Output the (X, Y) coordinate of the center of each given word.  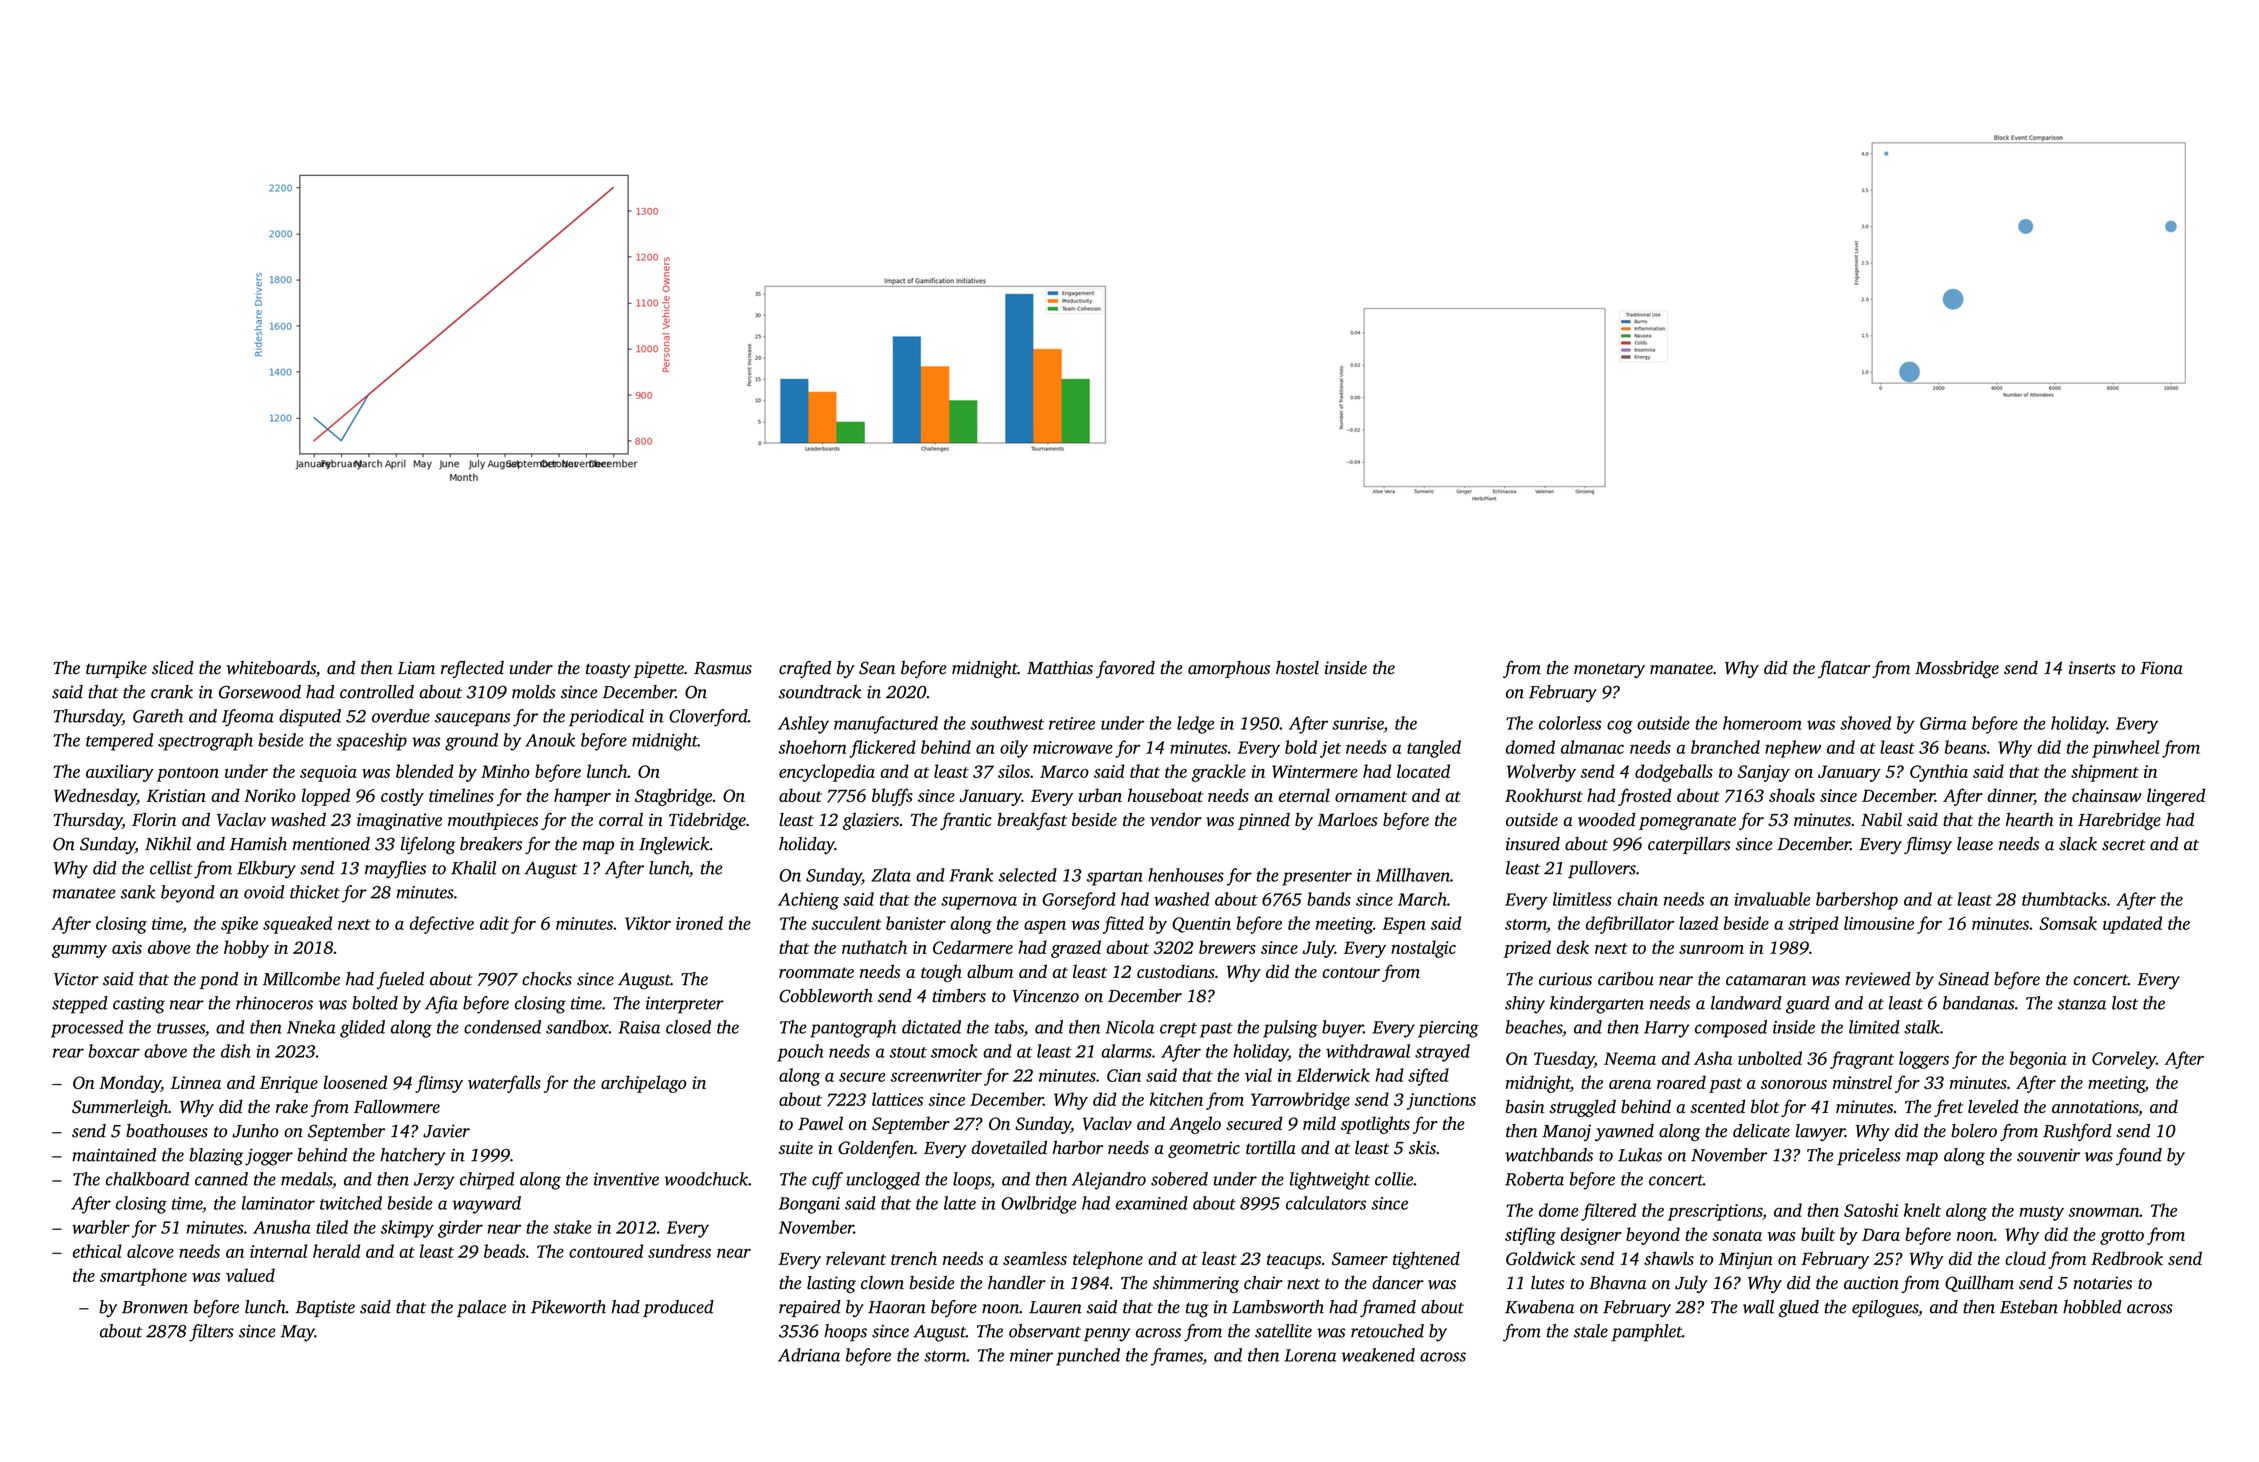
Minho (505, 771)
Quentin (1201, 925)
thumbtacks (2064, 899)
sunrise (1358, 723)
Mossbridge (1957, 669)
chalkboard (147, 1179)
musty (2041, 1213)
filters (211, 1333)
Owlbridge (1038, 1205)
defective (442, 925)
